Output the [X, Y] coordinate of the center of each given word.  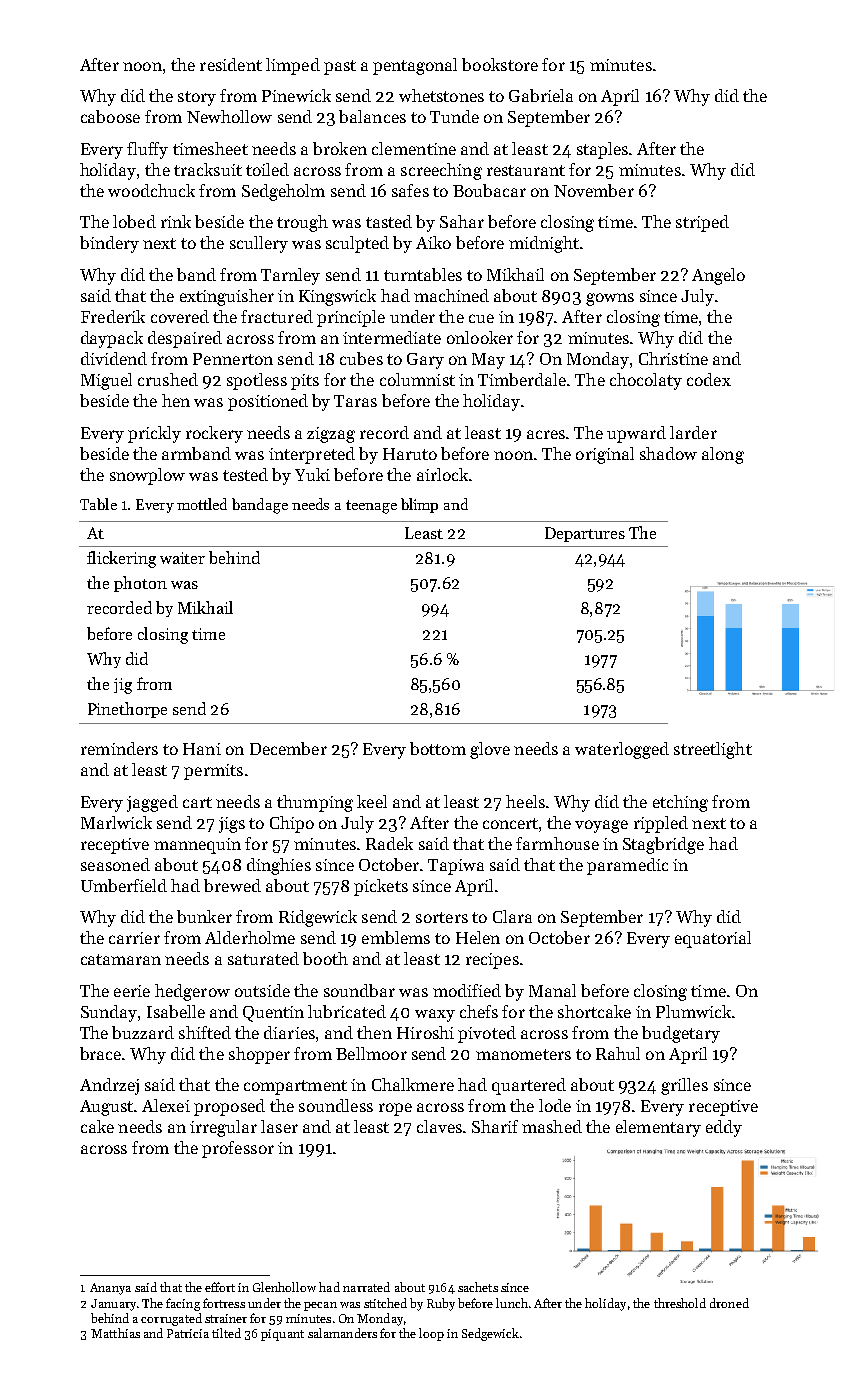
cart [197, 802]
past [340, 67]
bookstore [500, 64]
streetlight [713, 750]
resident [231, 64]
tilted [226, 1333]
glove [490, 750]
